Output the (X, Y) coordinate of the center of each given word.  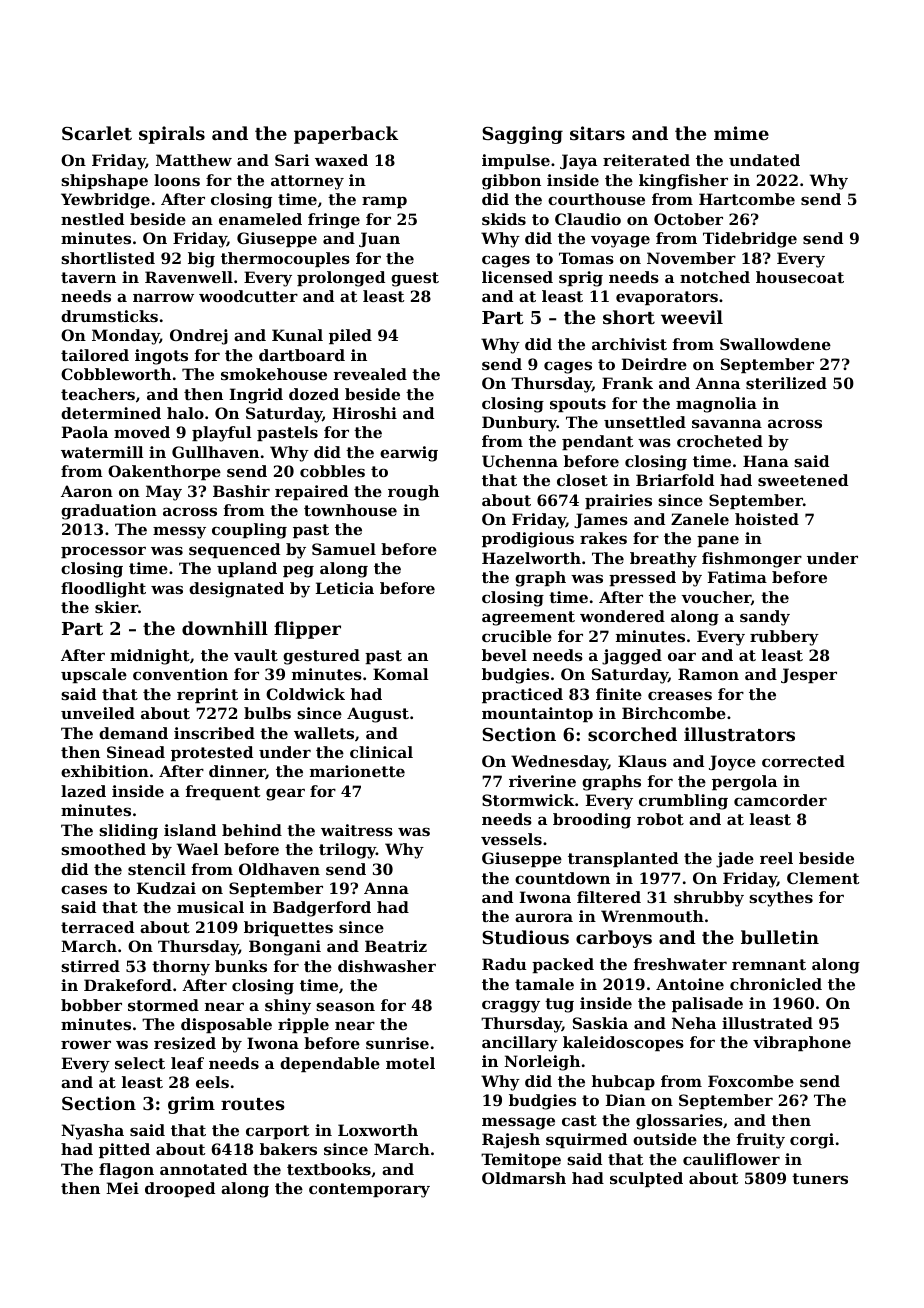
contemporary (369, 1190)
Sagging (522, 135)
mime (741, 133)
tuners (820, 1178)
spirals (172, 135)
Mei (122, 1188)
